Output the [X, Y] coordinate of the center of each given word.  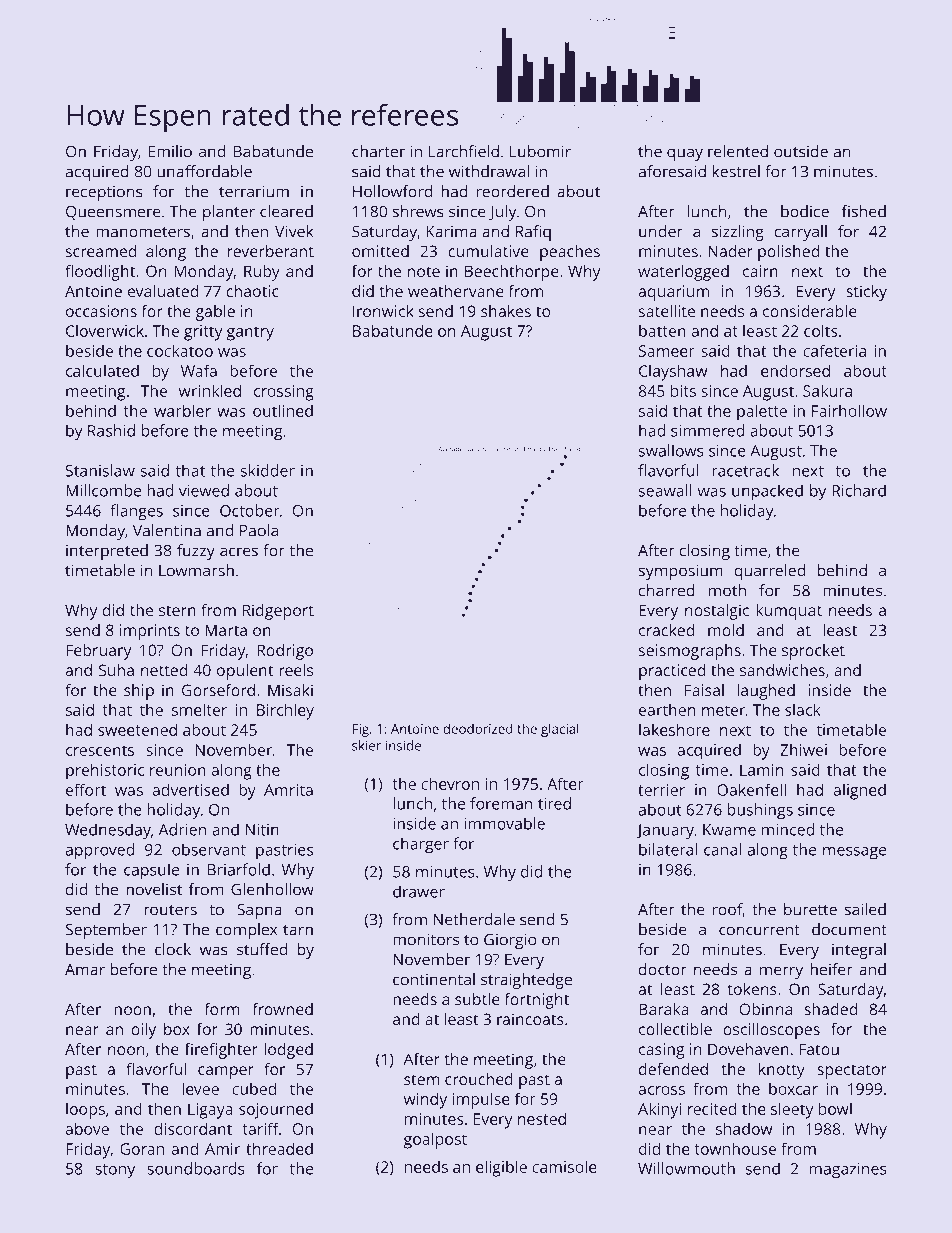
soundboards [196, 1168]
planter [229, 213]
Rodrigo [285, 652]
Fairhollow [849, 410]
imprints [149, 632]
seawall [665, 490]
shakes [506, 311]
